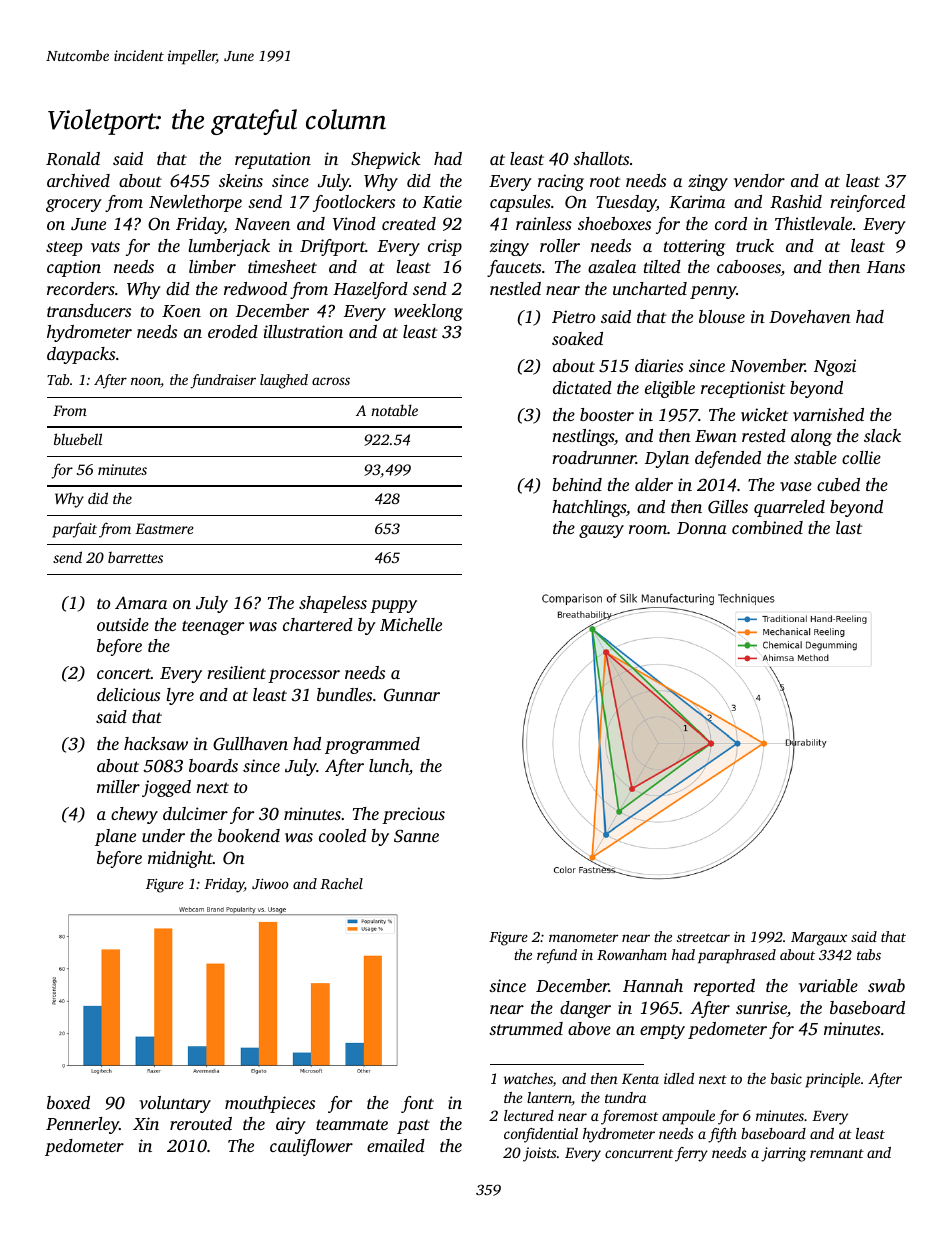 This page has width=952, height=1233. I want to click on vats, so click(105, 246).
